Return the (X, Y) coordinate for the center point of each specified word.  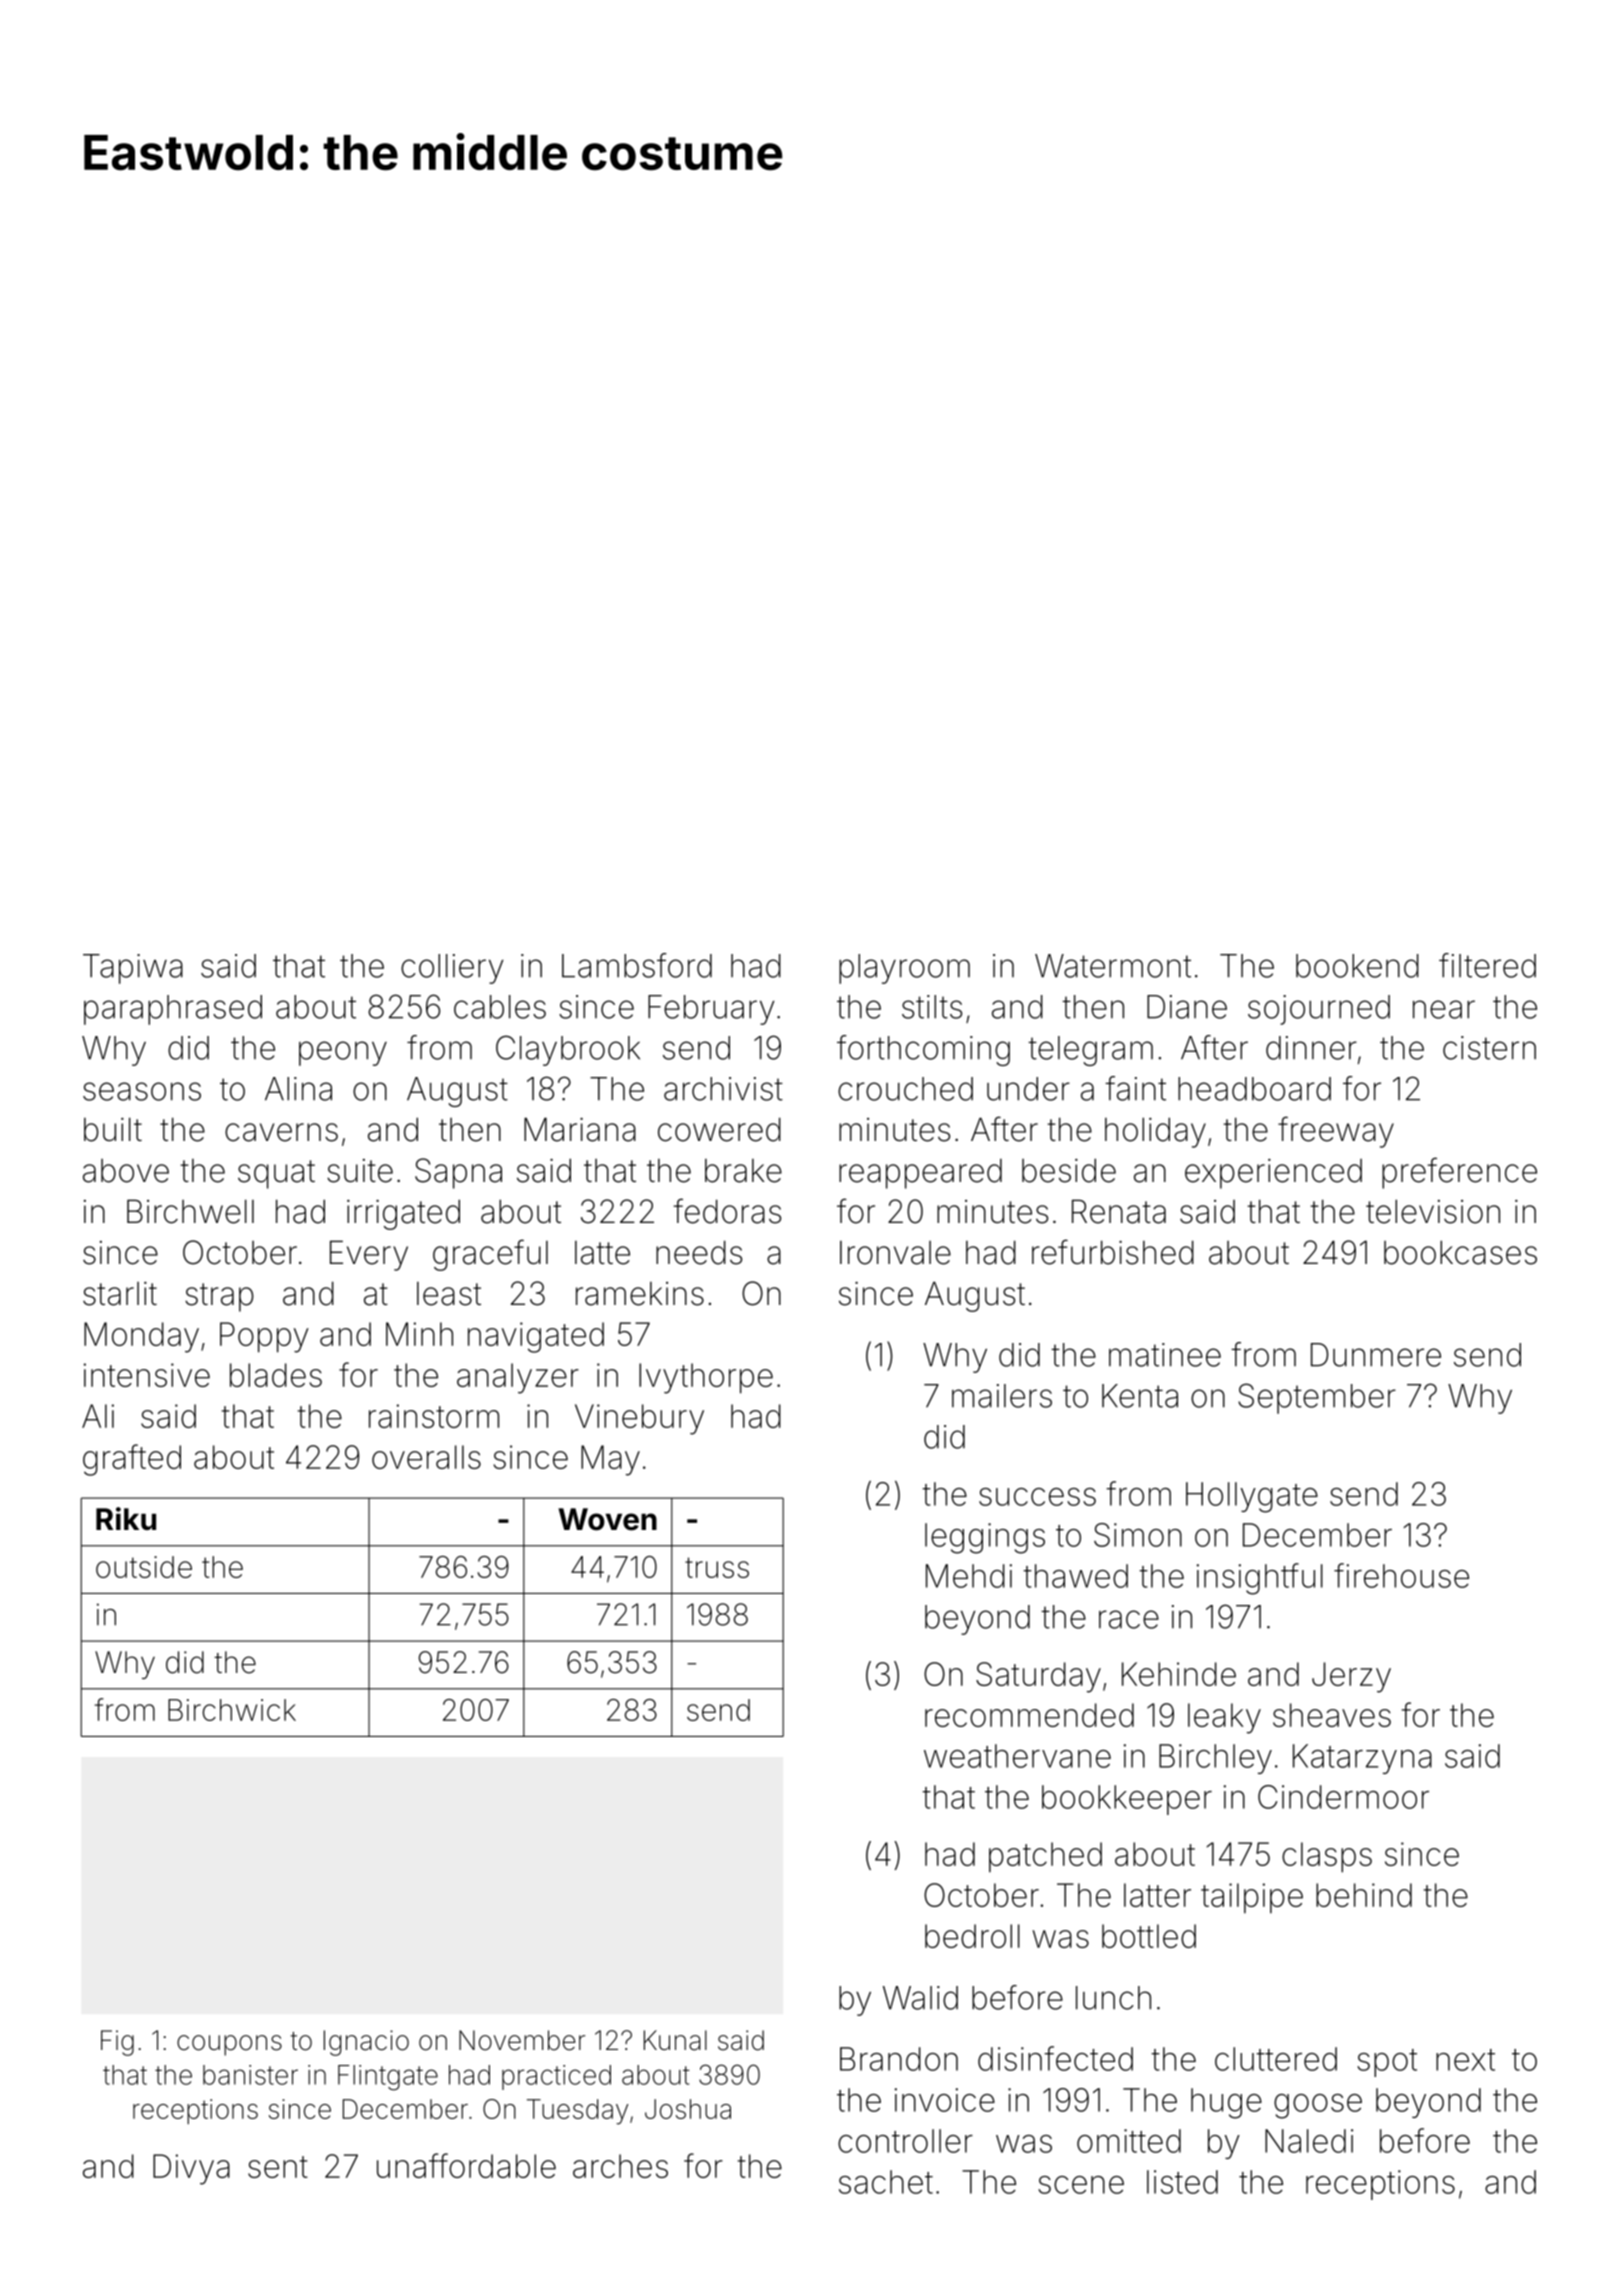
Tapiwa (133, 969)
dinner (1311, 1048)
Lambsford (637, 965)
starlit (120, 1294)
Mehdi (969, 1576)
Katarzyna (1362, 1759)
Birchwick (232, 1710)
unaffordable (466, 2165)
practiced (556, 2077)
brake (743, 1171)
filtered (1487, 965)
